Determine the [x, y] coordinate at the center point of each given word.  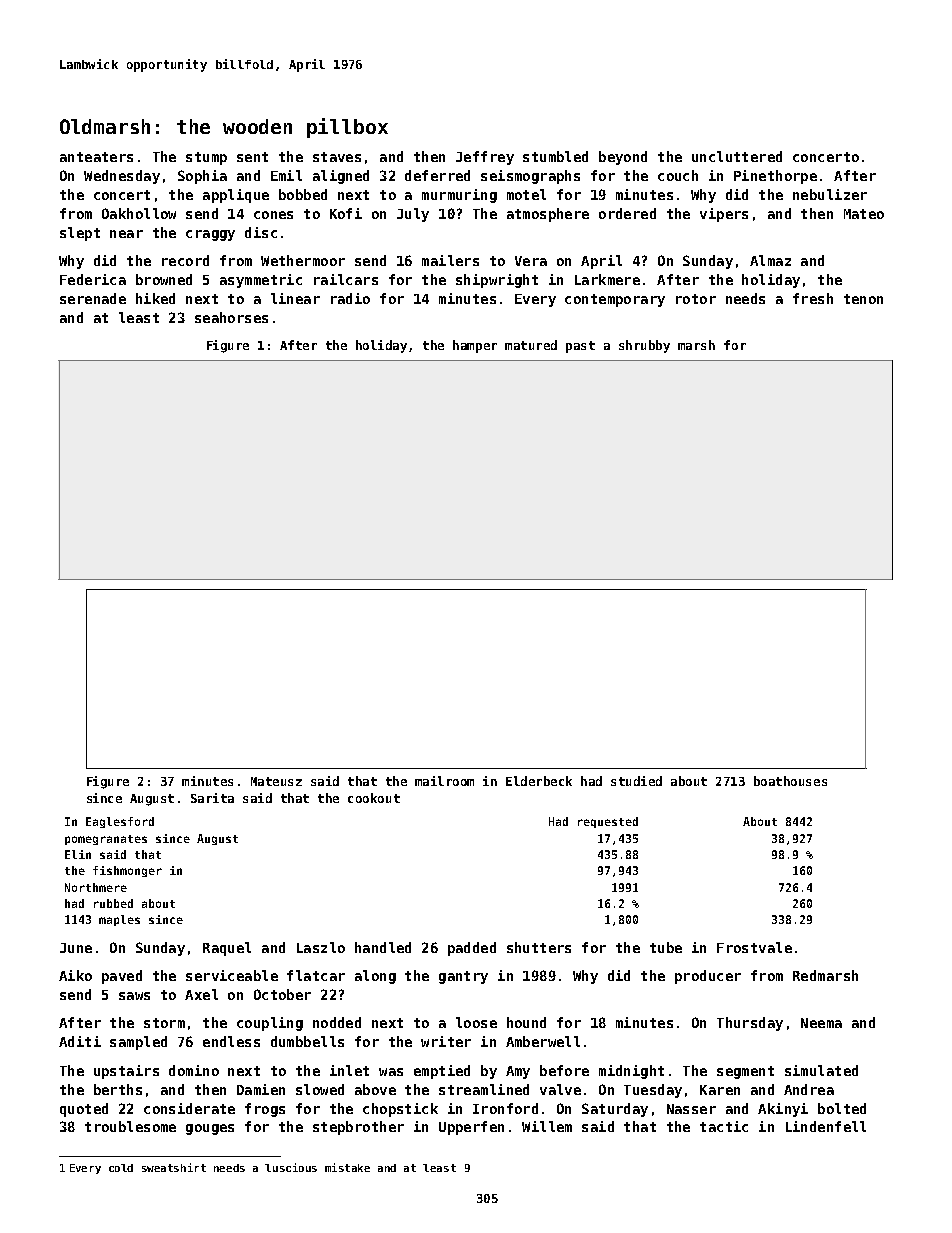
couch [678, 175]
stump [206, 158]
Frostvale [754, 947]
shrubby [644, 346]
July [413, 215]
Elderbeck [539, 781]
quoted [84, 1110]
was [391, 1072]
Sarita [212, 798]
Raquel [227, 949]
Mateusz [276, 781]
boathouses [790, 781]
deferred [437, 175]
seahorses [231, 317]
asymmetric [261, 281]
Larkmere [607, 279]
